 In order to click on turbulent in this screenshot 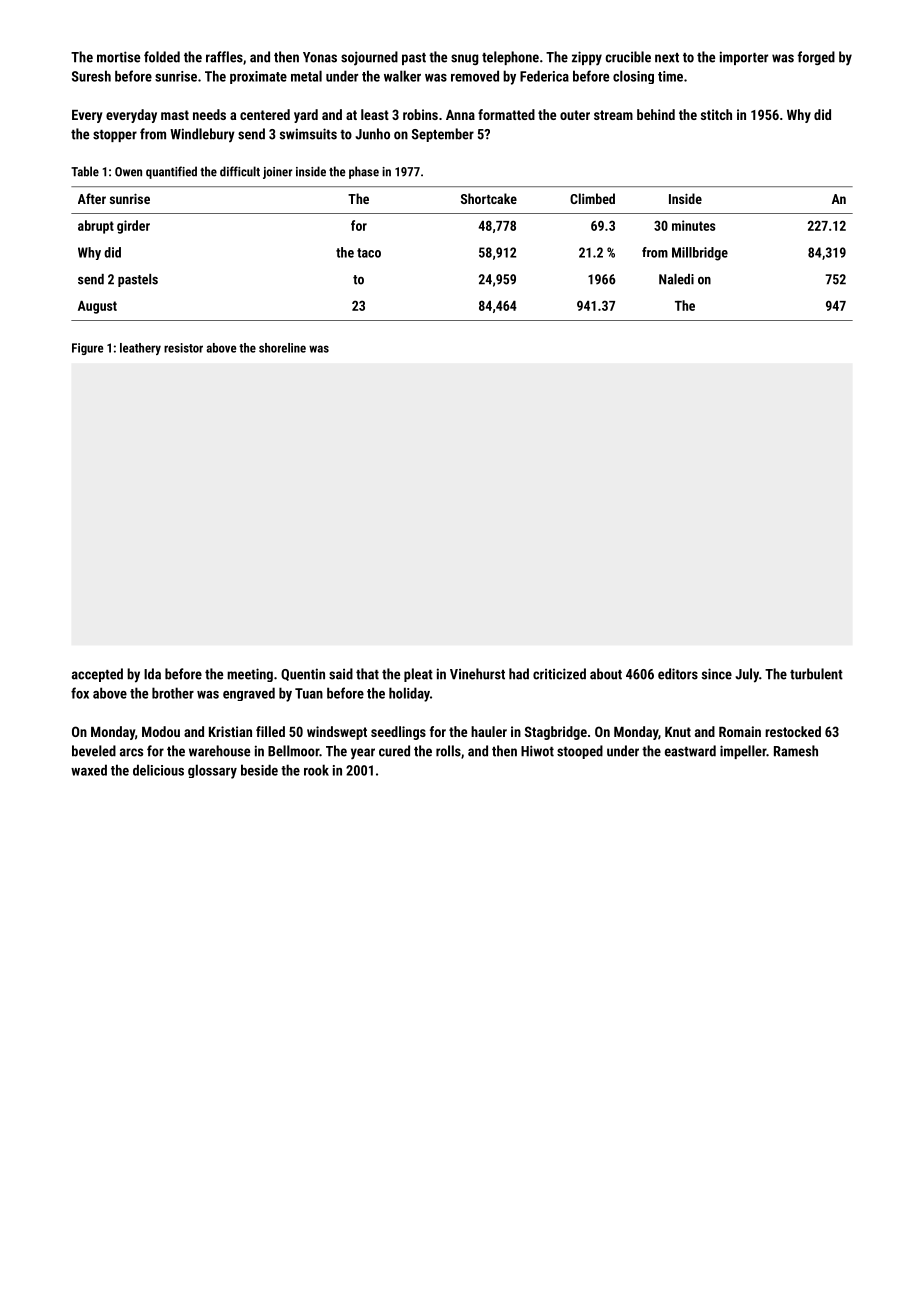, I will do `click(816, 674)`.
